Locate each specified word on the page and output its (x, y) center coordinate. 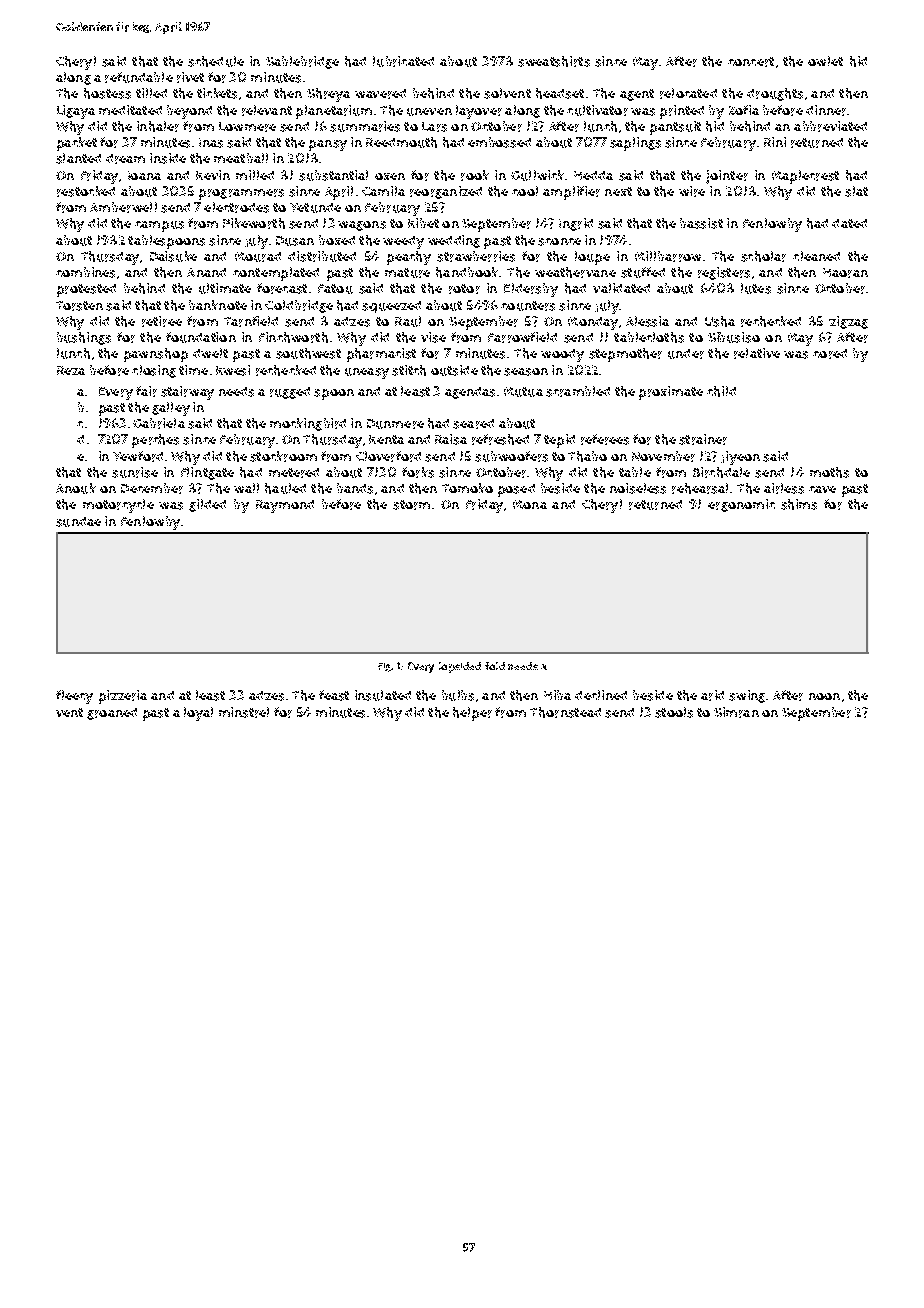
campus (159, 226)
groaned (112, 714)
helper (472, 714)
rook (475, 175)
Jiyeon (740, 458)
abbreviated (830, 126)
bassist (701, 223)
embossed (499, 142)
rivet (190, 77)
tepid (559, 441)
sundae (78, 522)
